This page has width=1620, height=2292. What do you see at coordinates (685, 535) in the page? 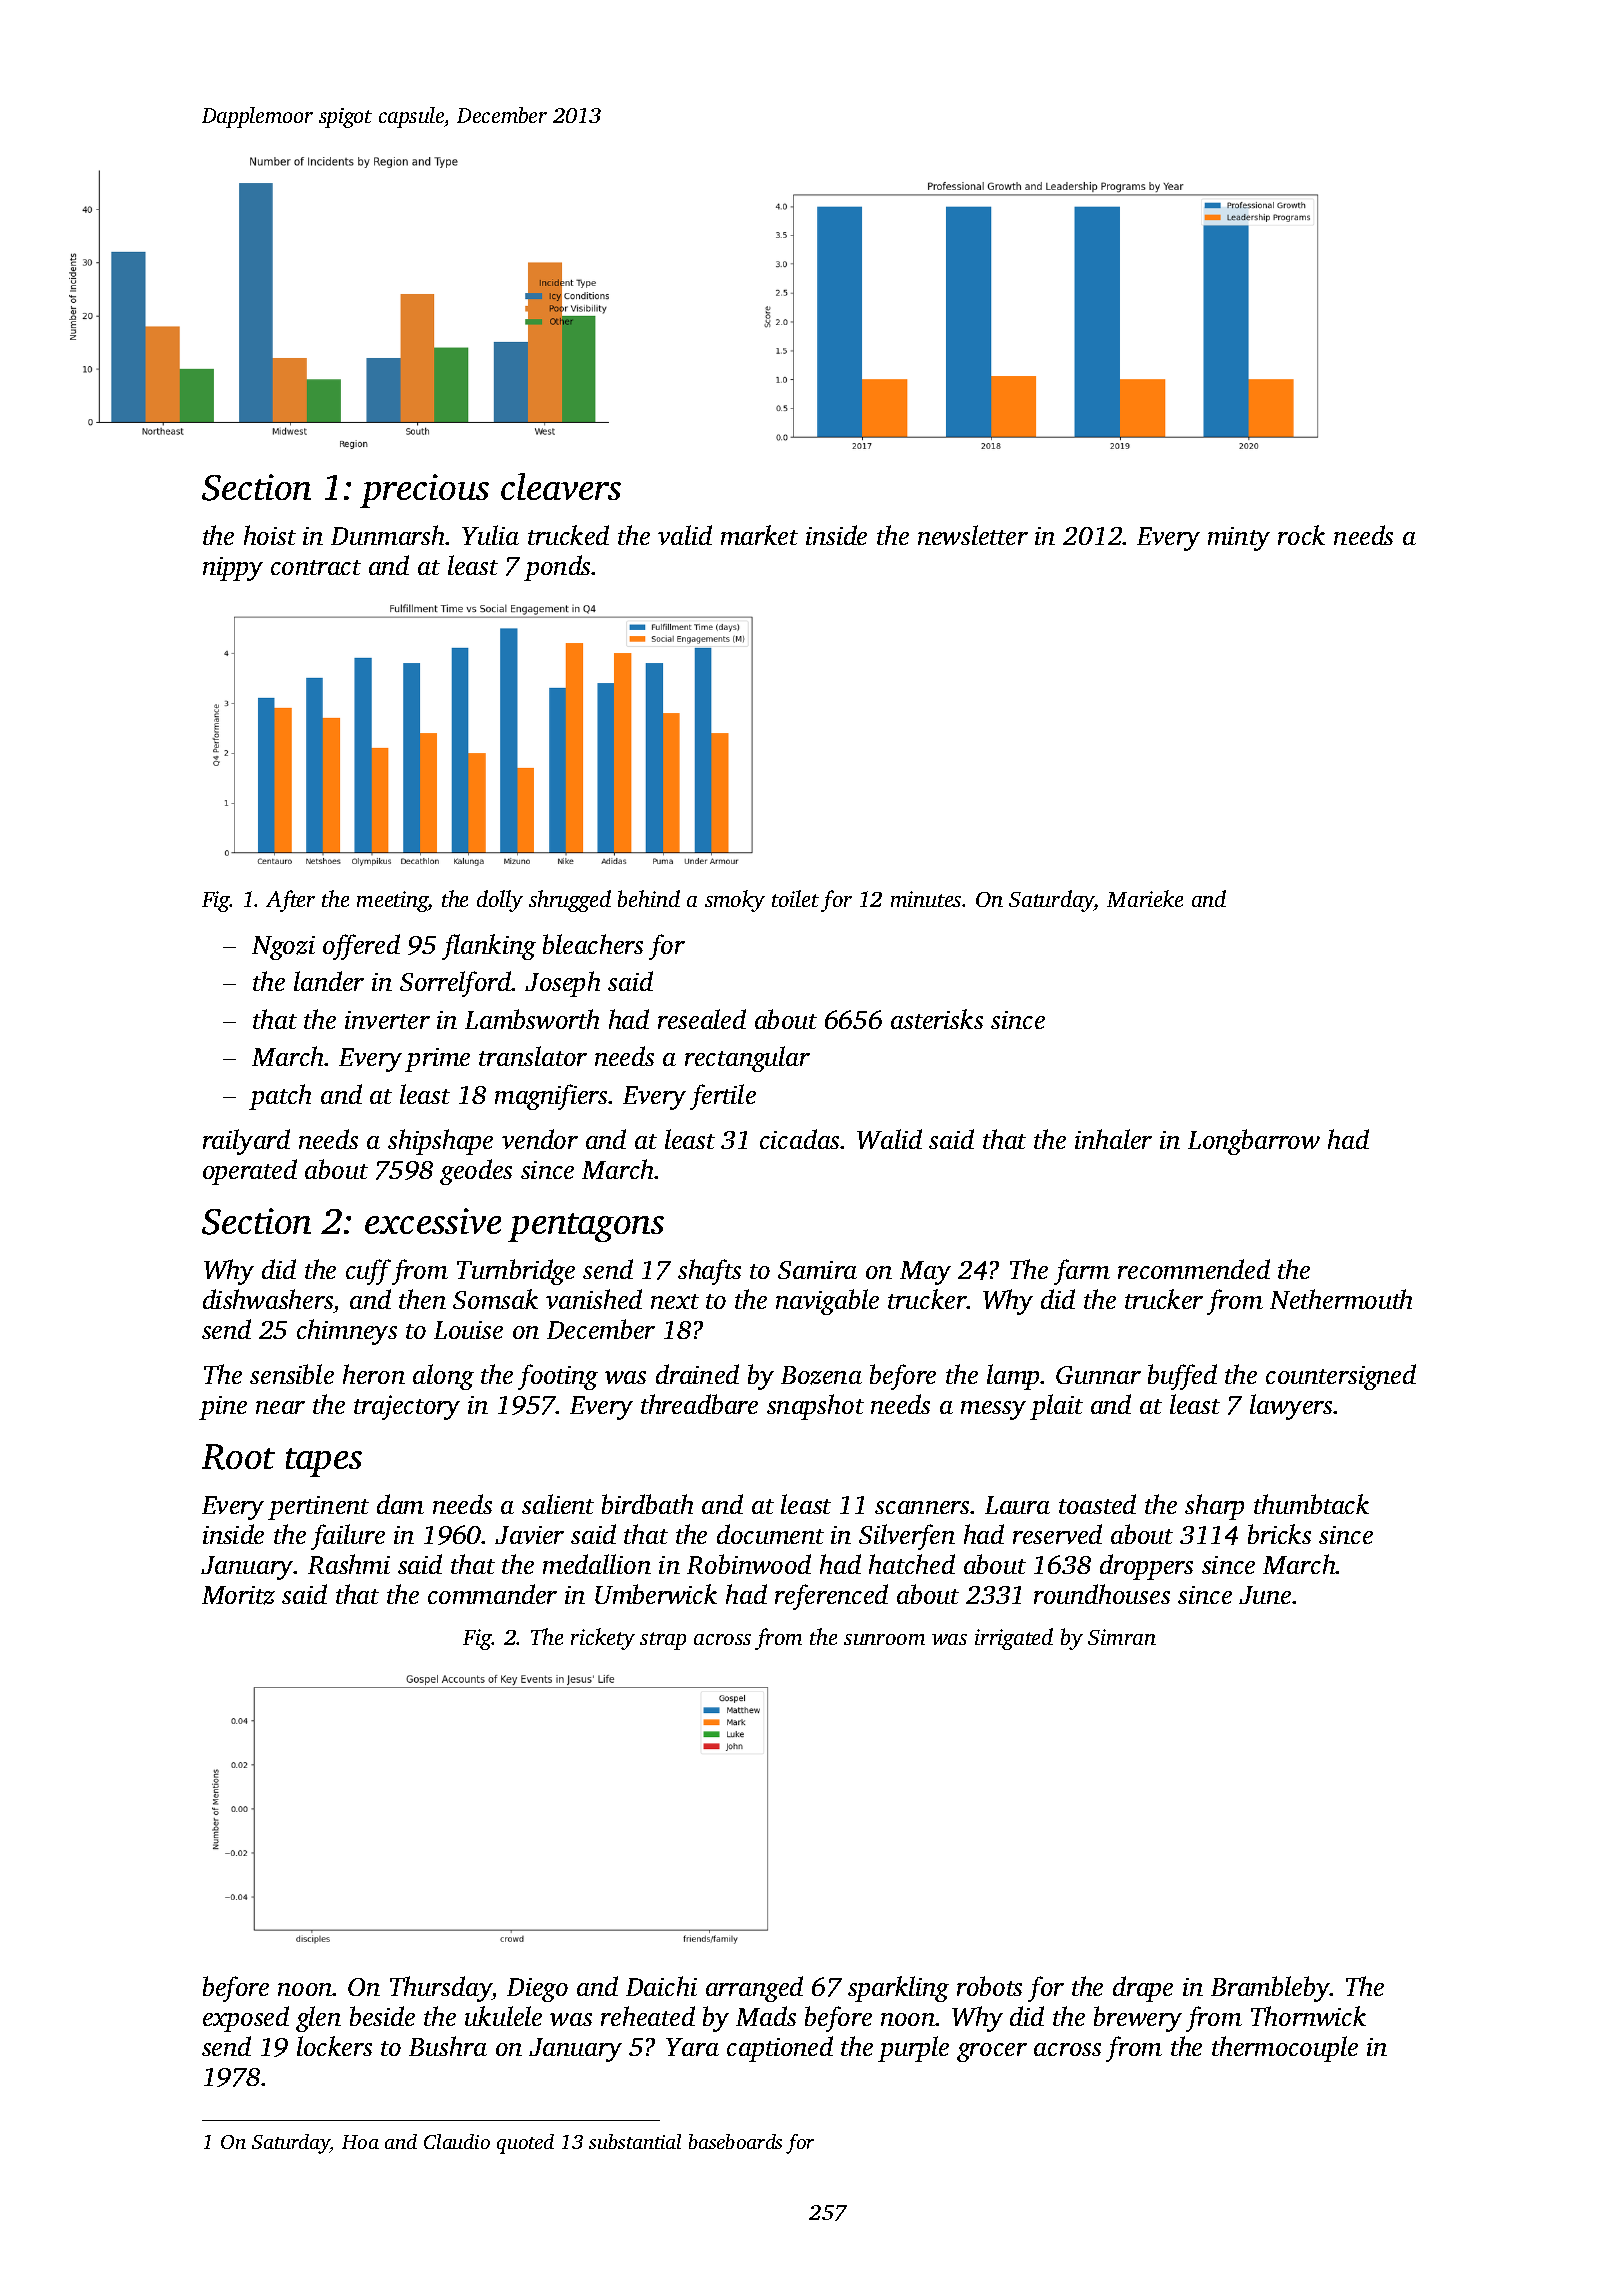
I see `valid` at bounding box center [685, 535].
